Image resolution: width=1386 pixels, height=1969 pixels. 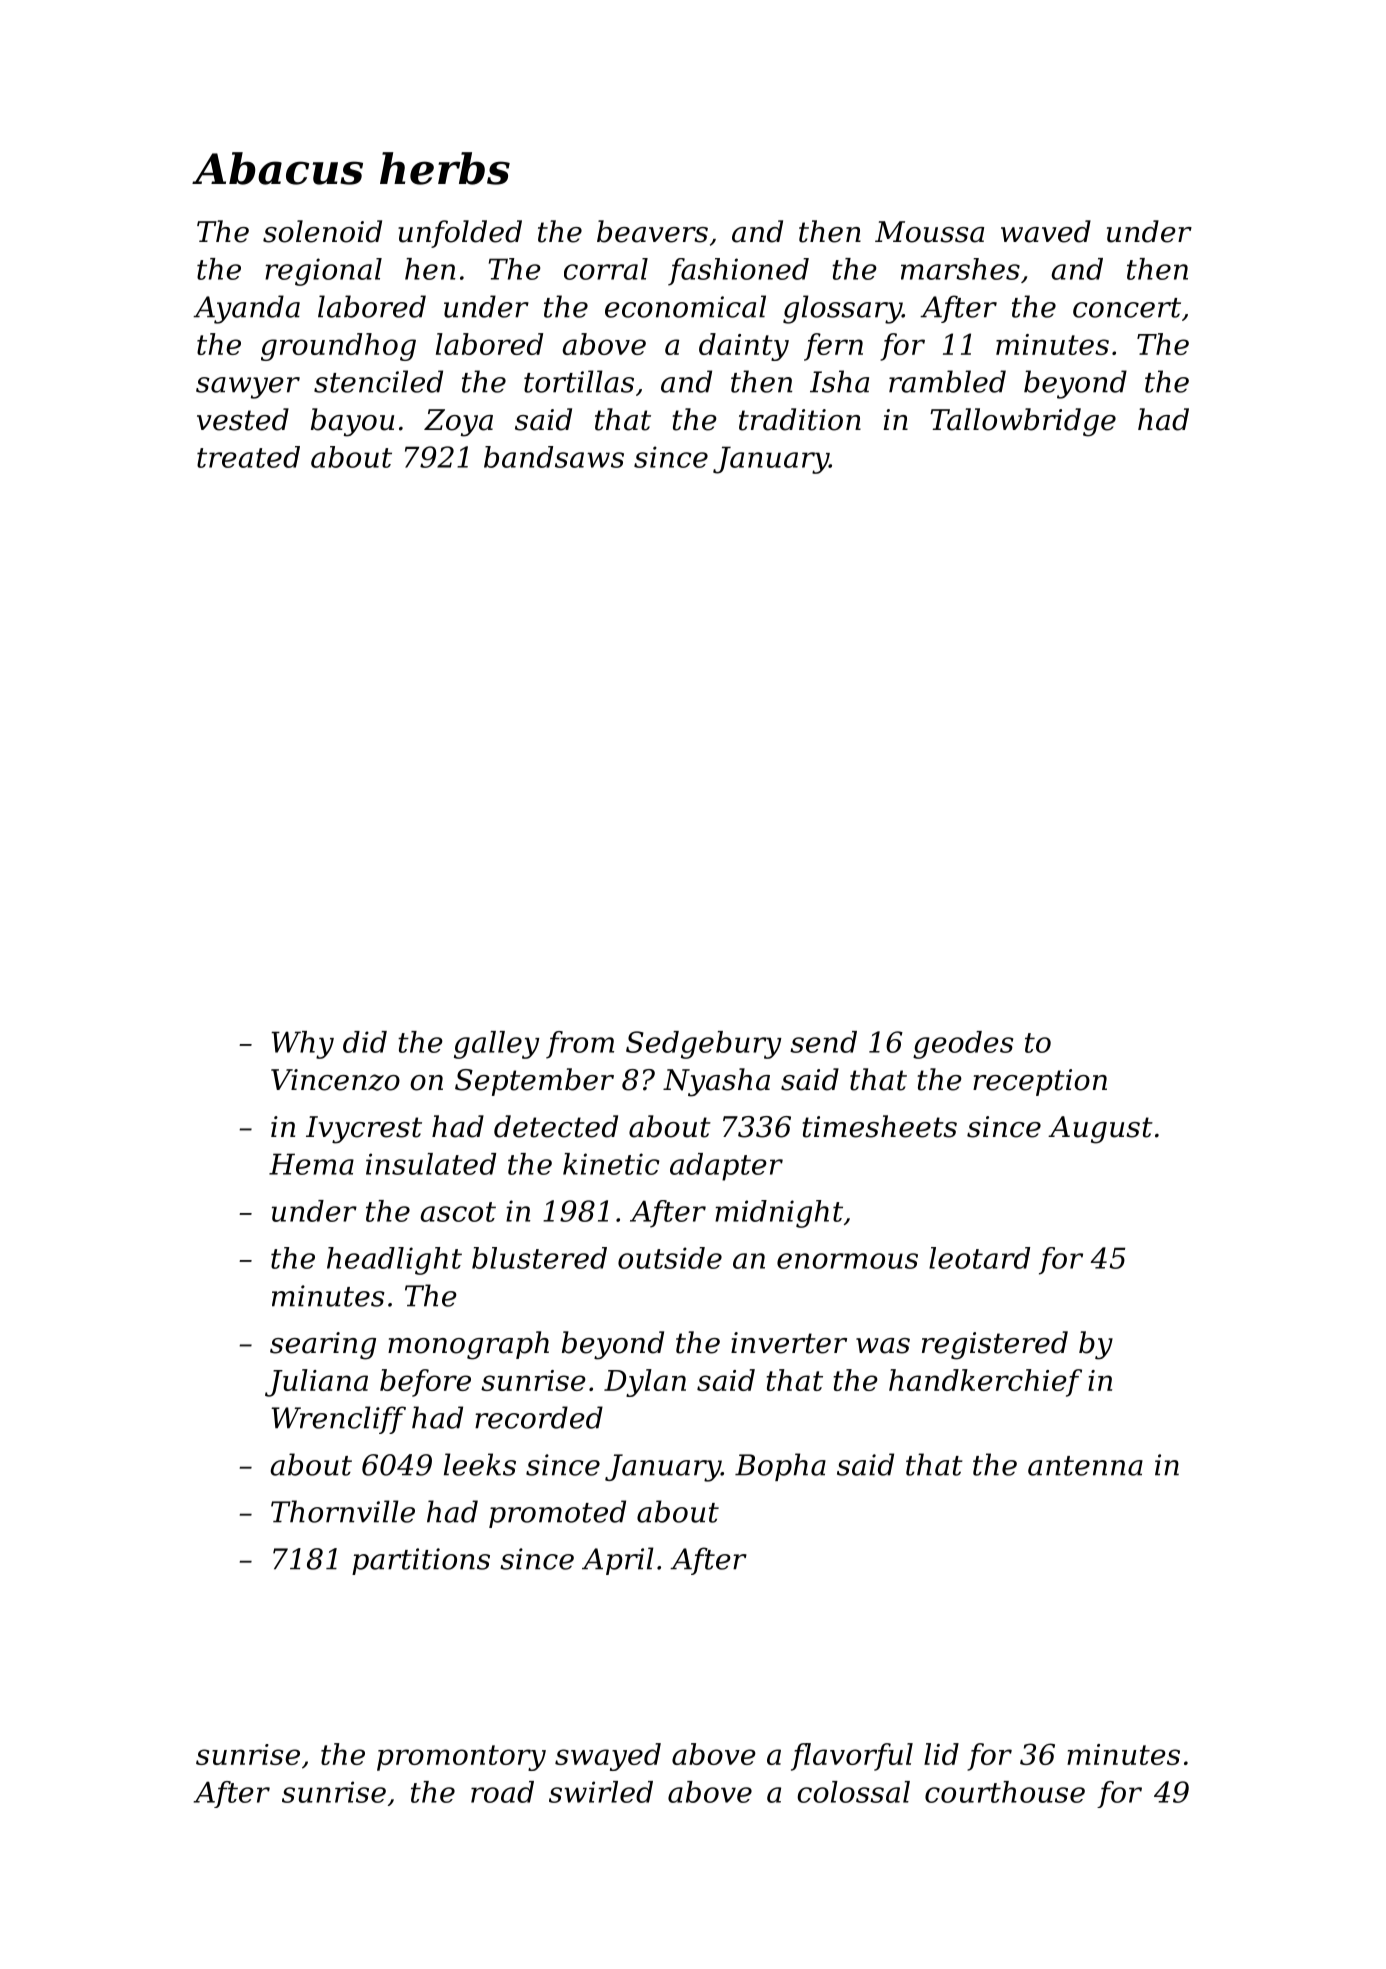 What do you see at coordinates (323, 1346) in the image?
I see `searing` at bounding box center [323, 1346].
